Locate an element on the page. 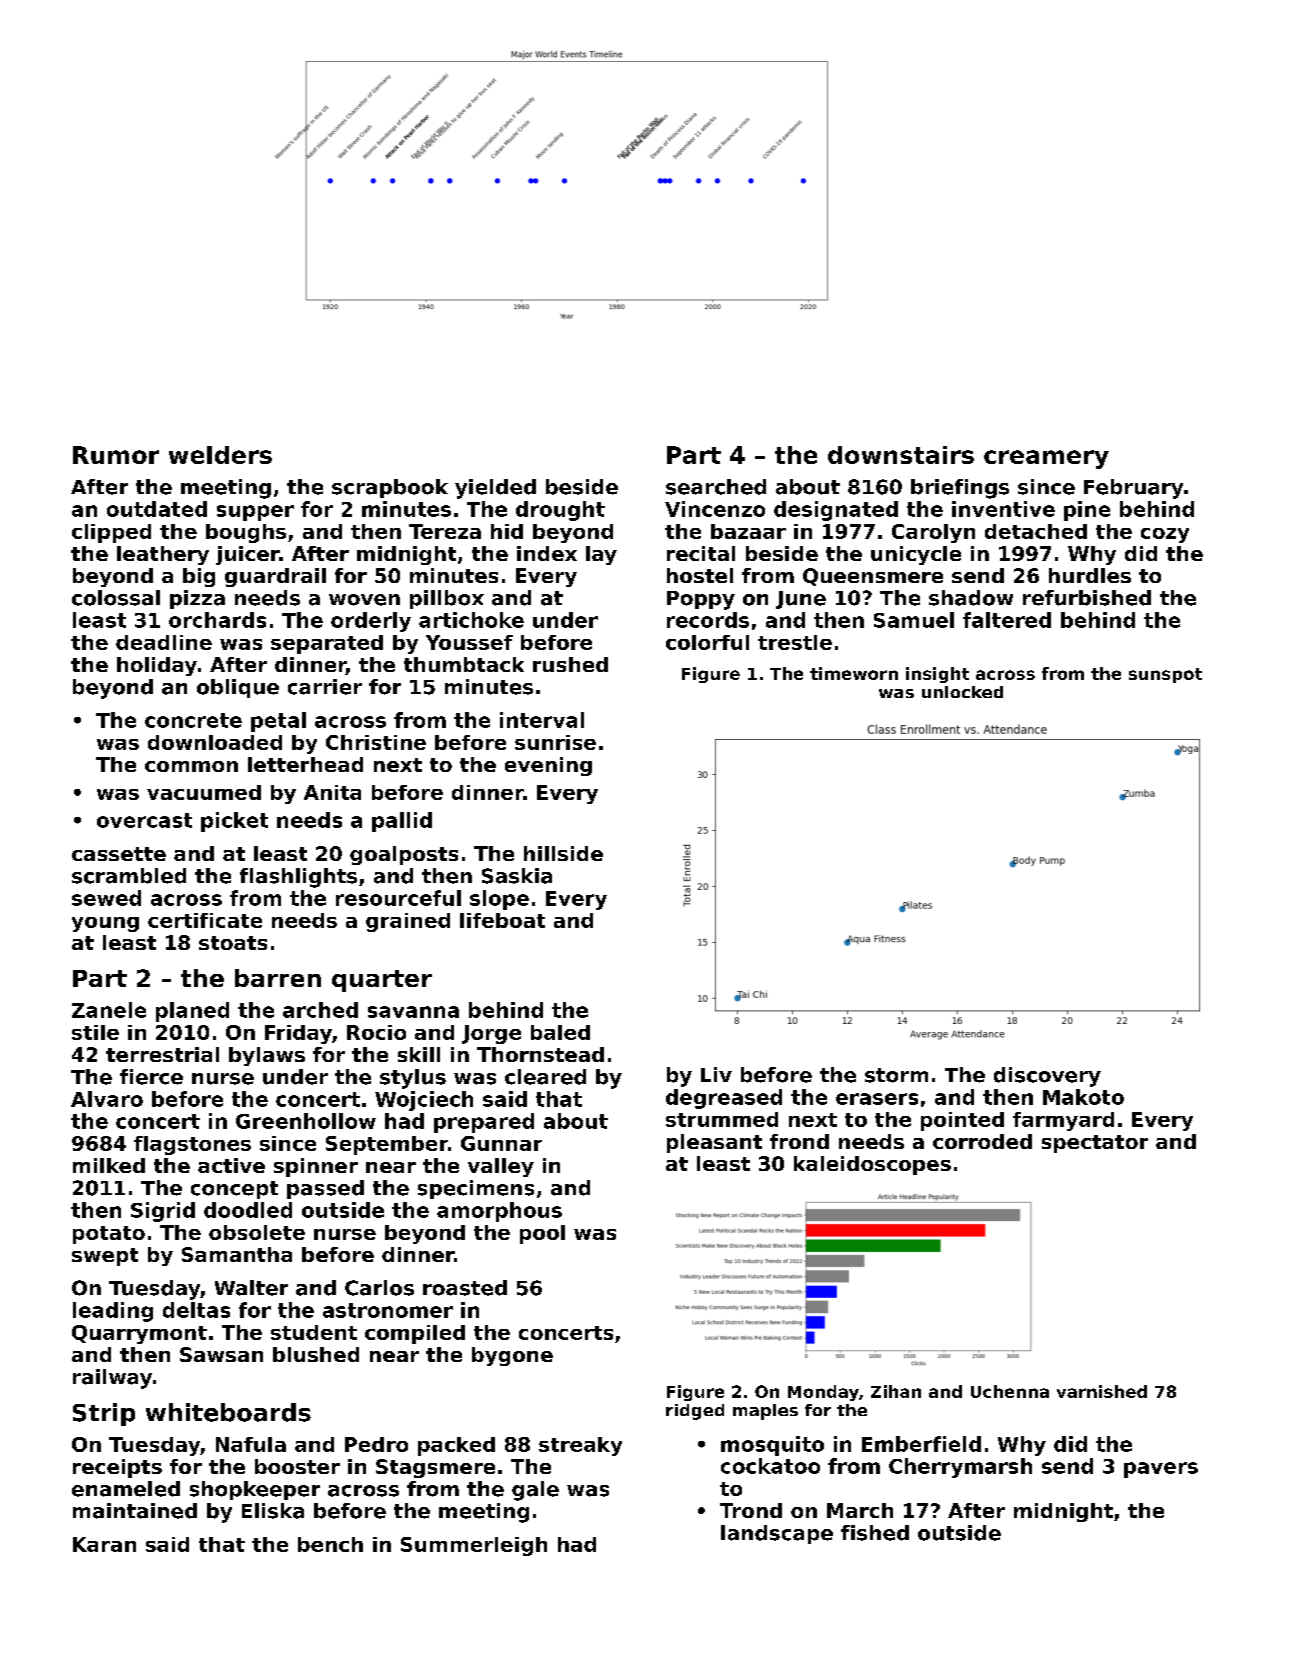  bazaar is located at coordinates (748, 531).
